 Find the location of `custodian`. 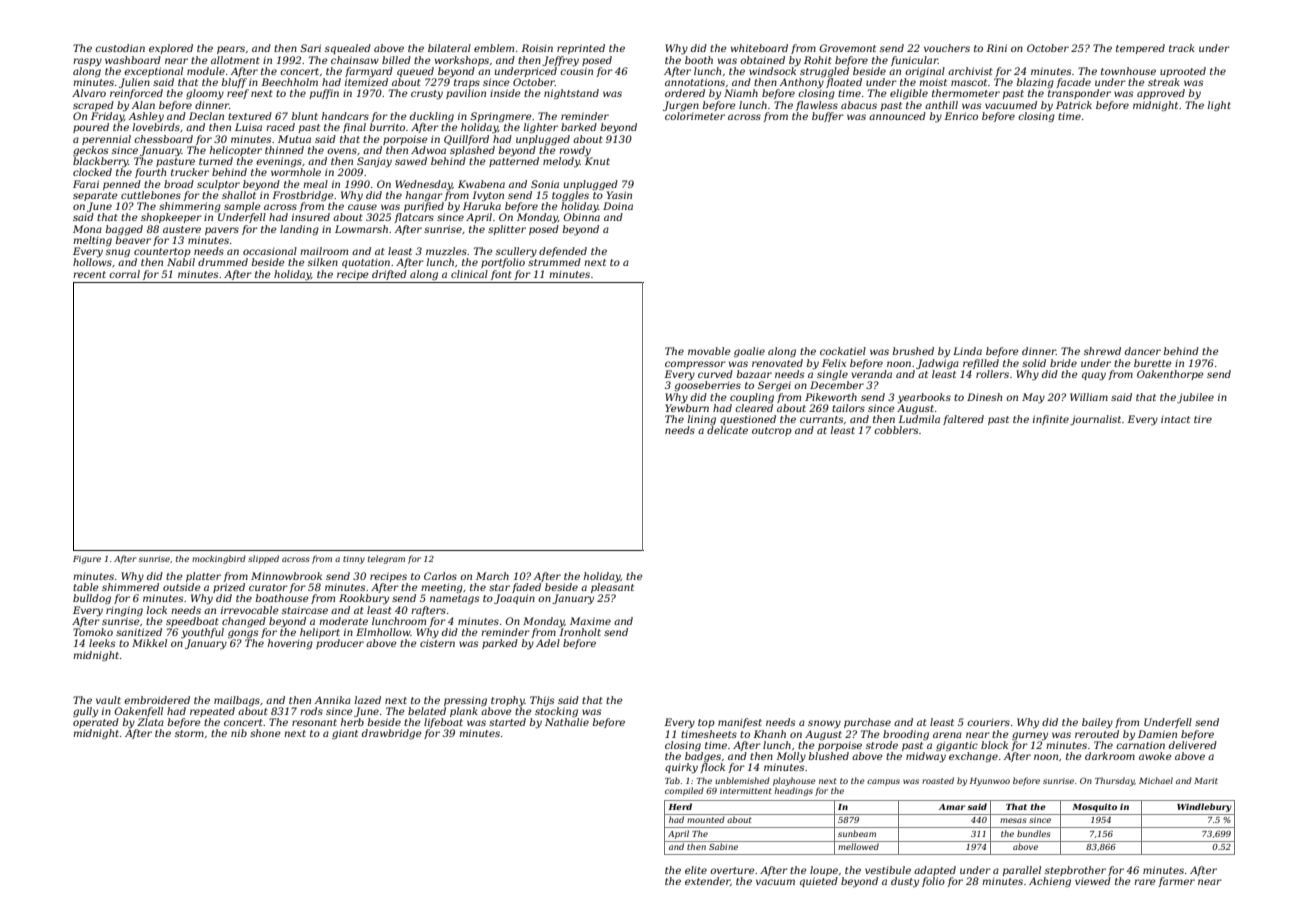

custodian is located at coordinates (120, 48).
